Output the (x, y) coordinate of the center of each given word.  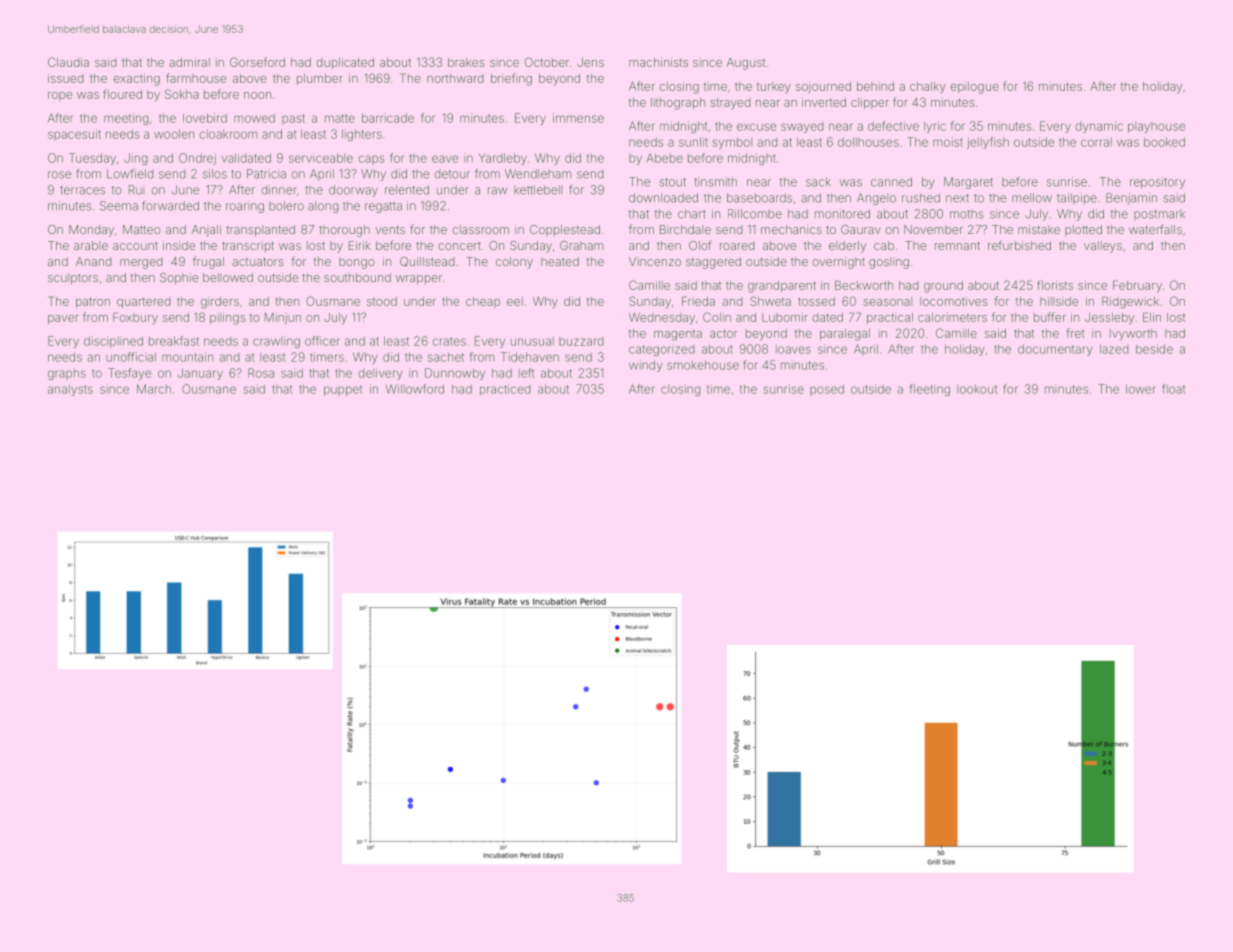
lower (1141, 389)
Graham (581, 245)
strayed (730, 104)
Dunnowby (455, 374)
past (293, 119)
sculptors (73, 279)
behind (875, 86)
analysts (70, 390)
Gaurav (861, 229)
